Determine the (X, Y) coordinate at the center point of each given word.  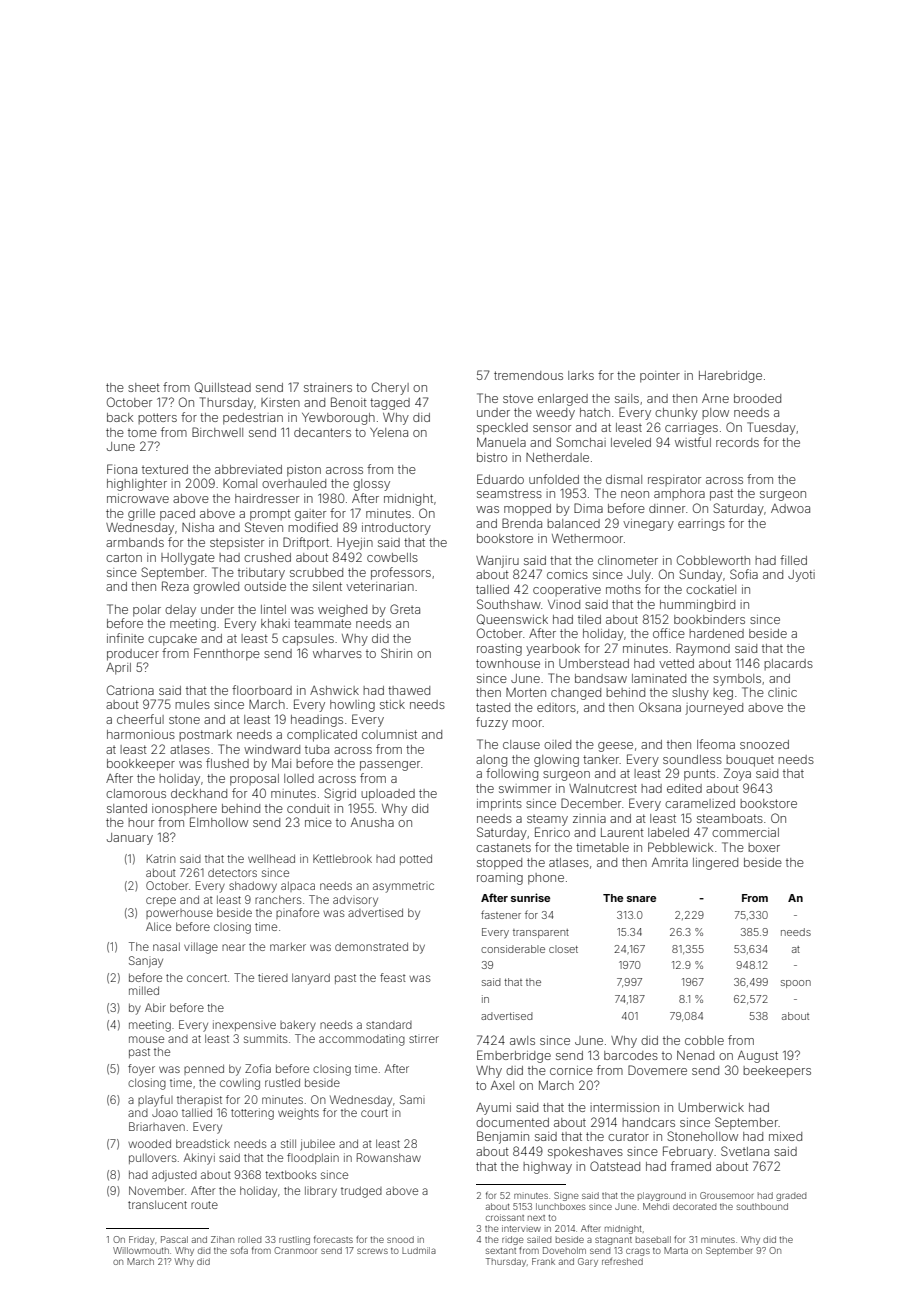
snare (641, 899)
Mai (281, 763)
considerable (513, 949)
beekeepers (777, 1072)
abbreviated (248, 469)
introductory (396, 529)
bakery (298, 1026)
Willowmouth (141, 1250)
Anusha (372, 822)
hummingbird (697, 606)
